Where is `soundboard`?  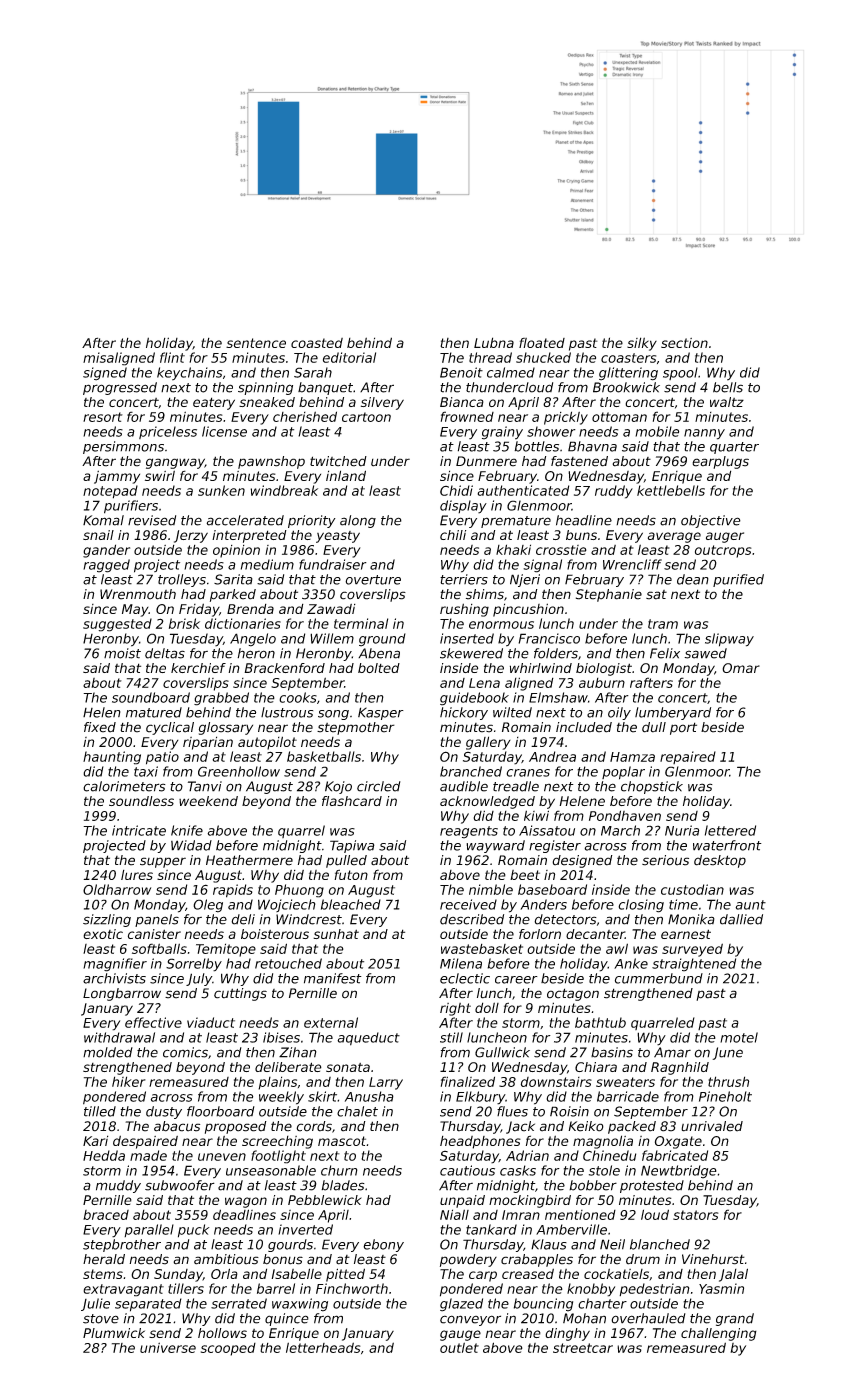
soundboard is located at coordinates (151, 697).
